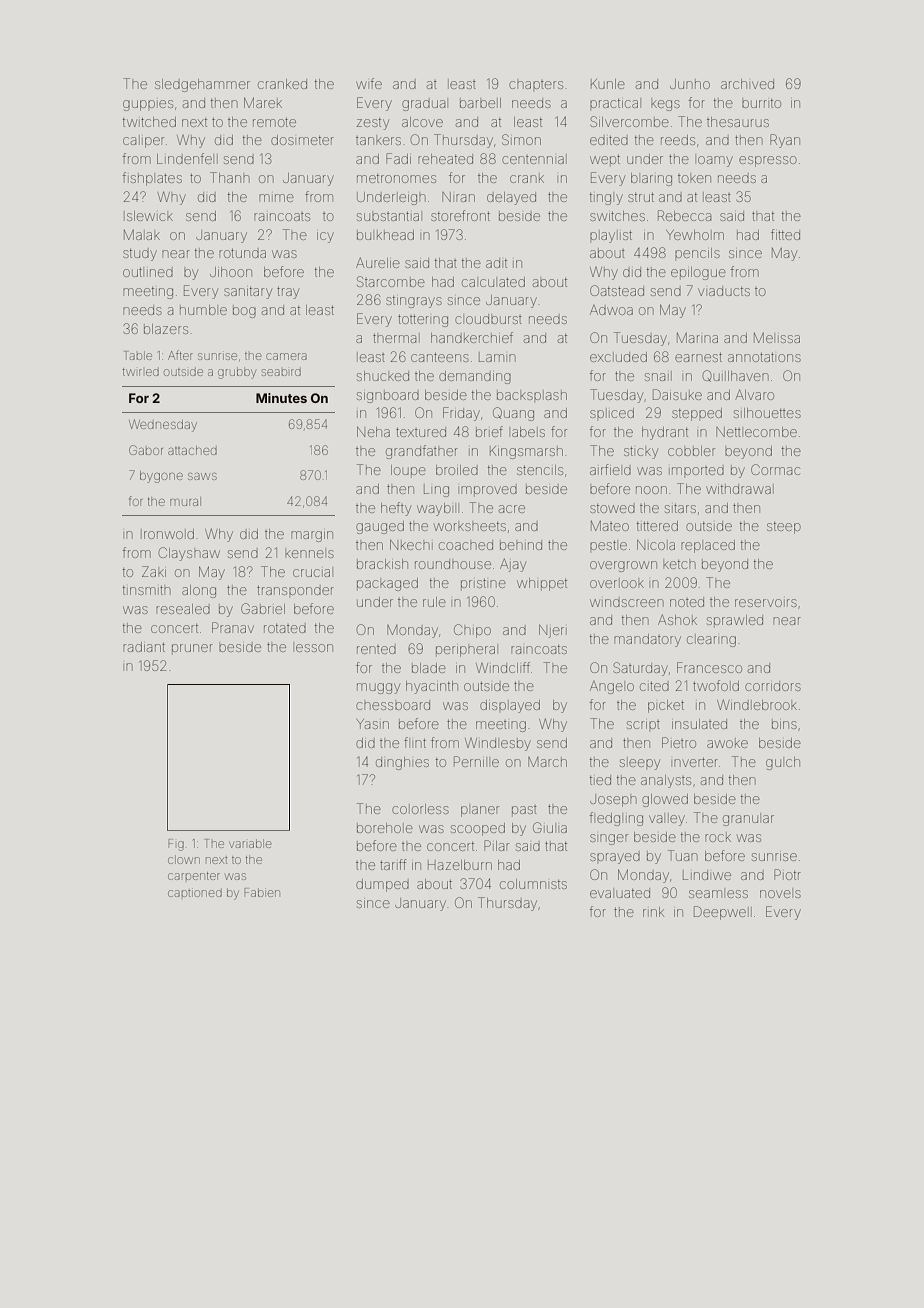  What do you see at coordinates (154, 571) in the screenshot?
I see `Zaki` at bounding box center [154, 571].
